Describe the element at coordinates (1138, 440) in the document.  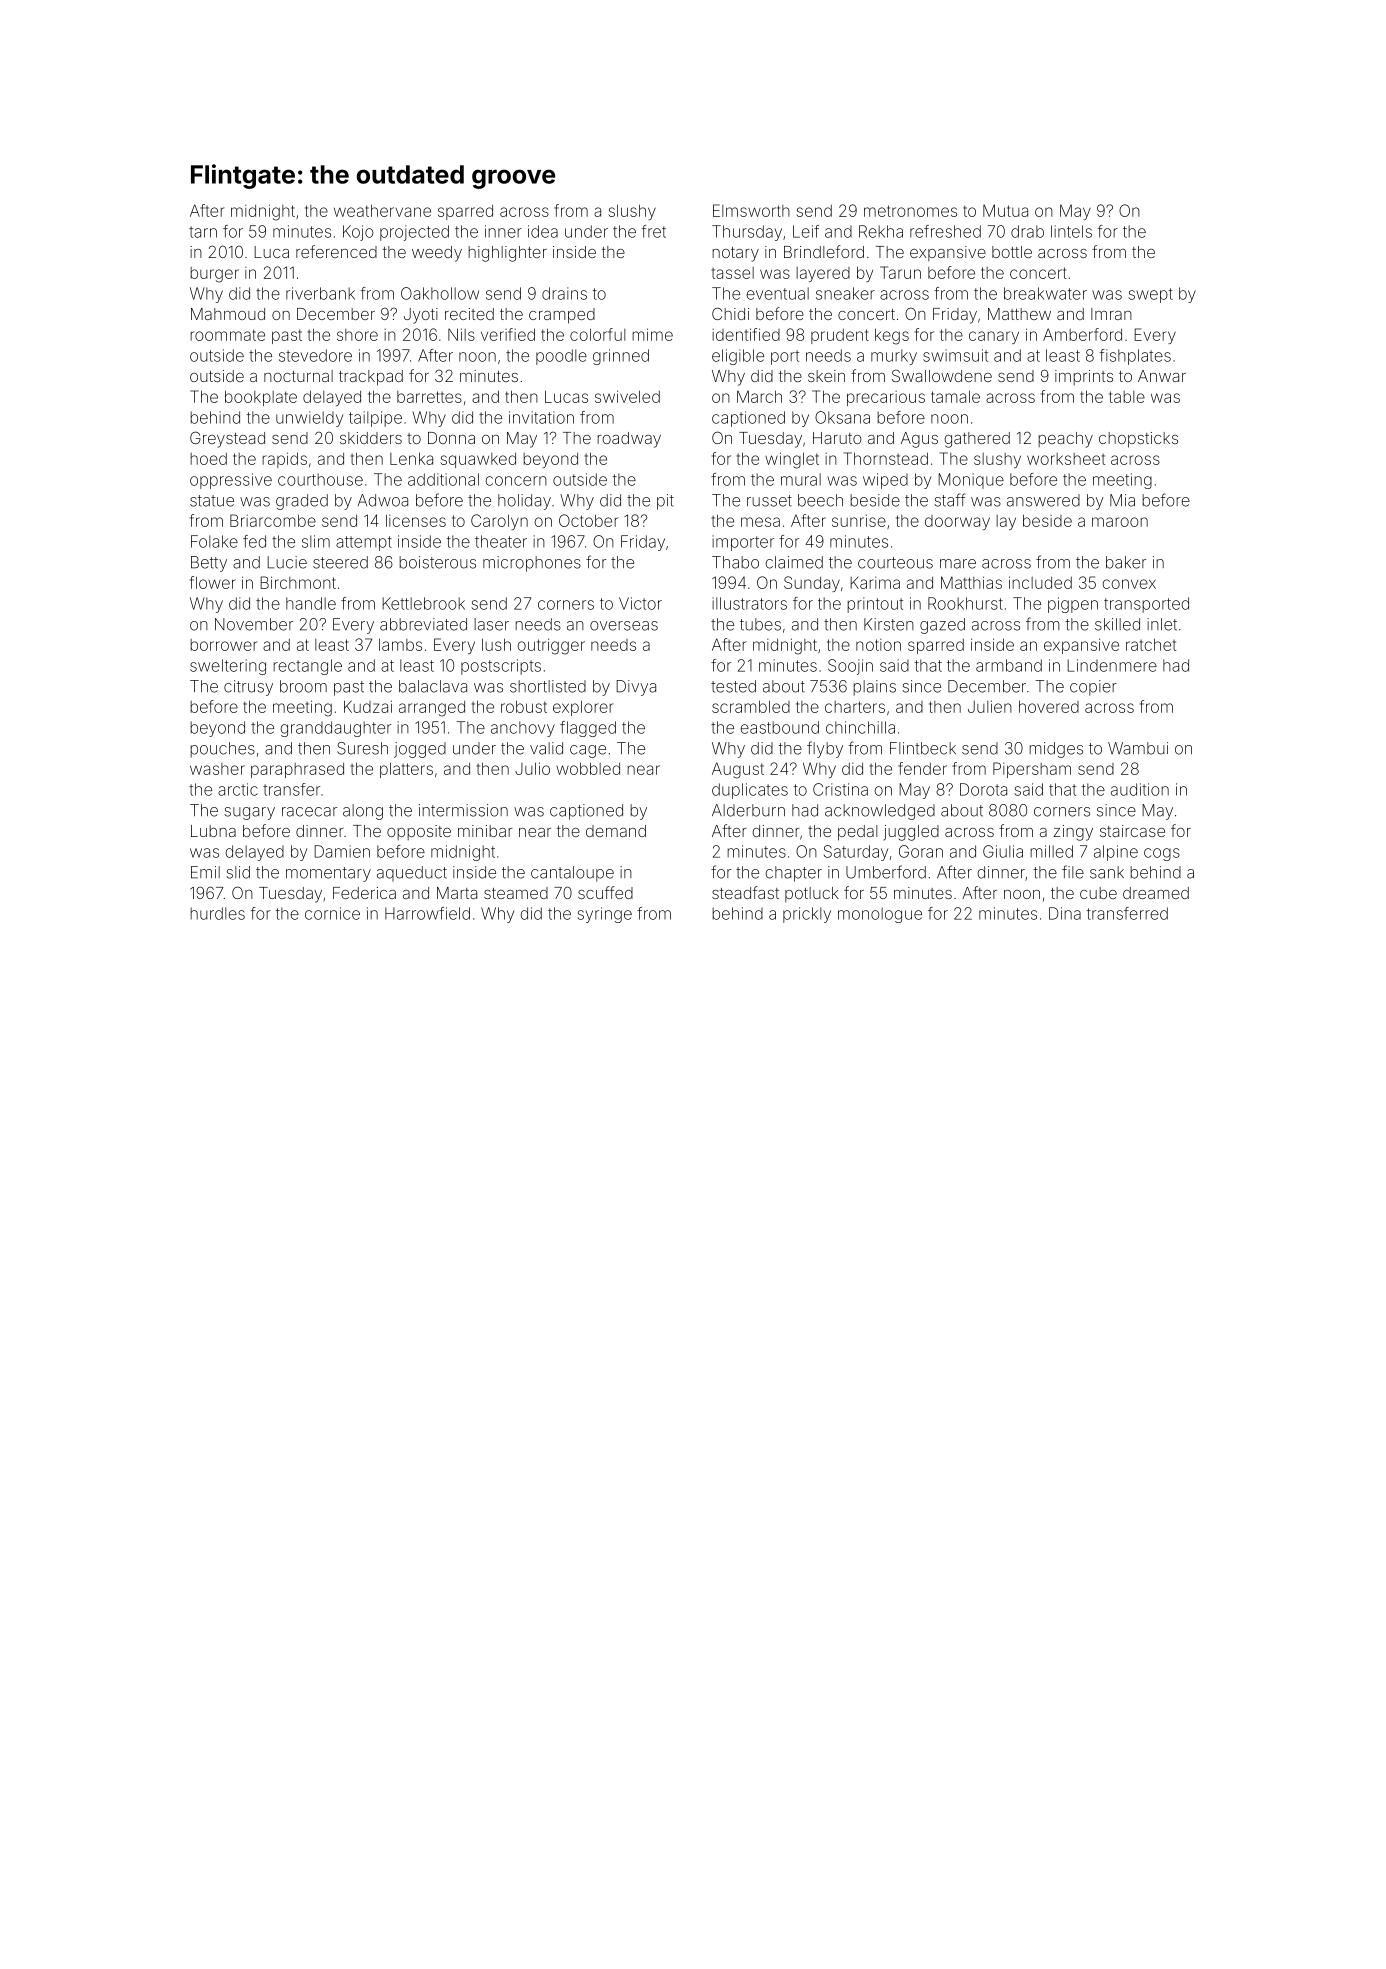
I see `chopsticks` at that location.
